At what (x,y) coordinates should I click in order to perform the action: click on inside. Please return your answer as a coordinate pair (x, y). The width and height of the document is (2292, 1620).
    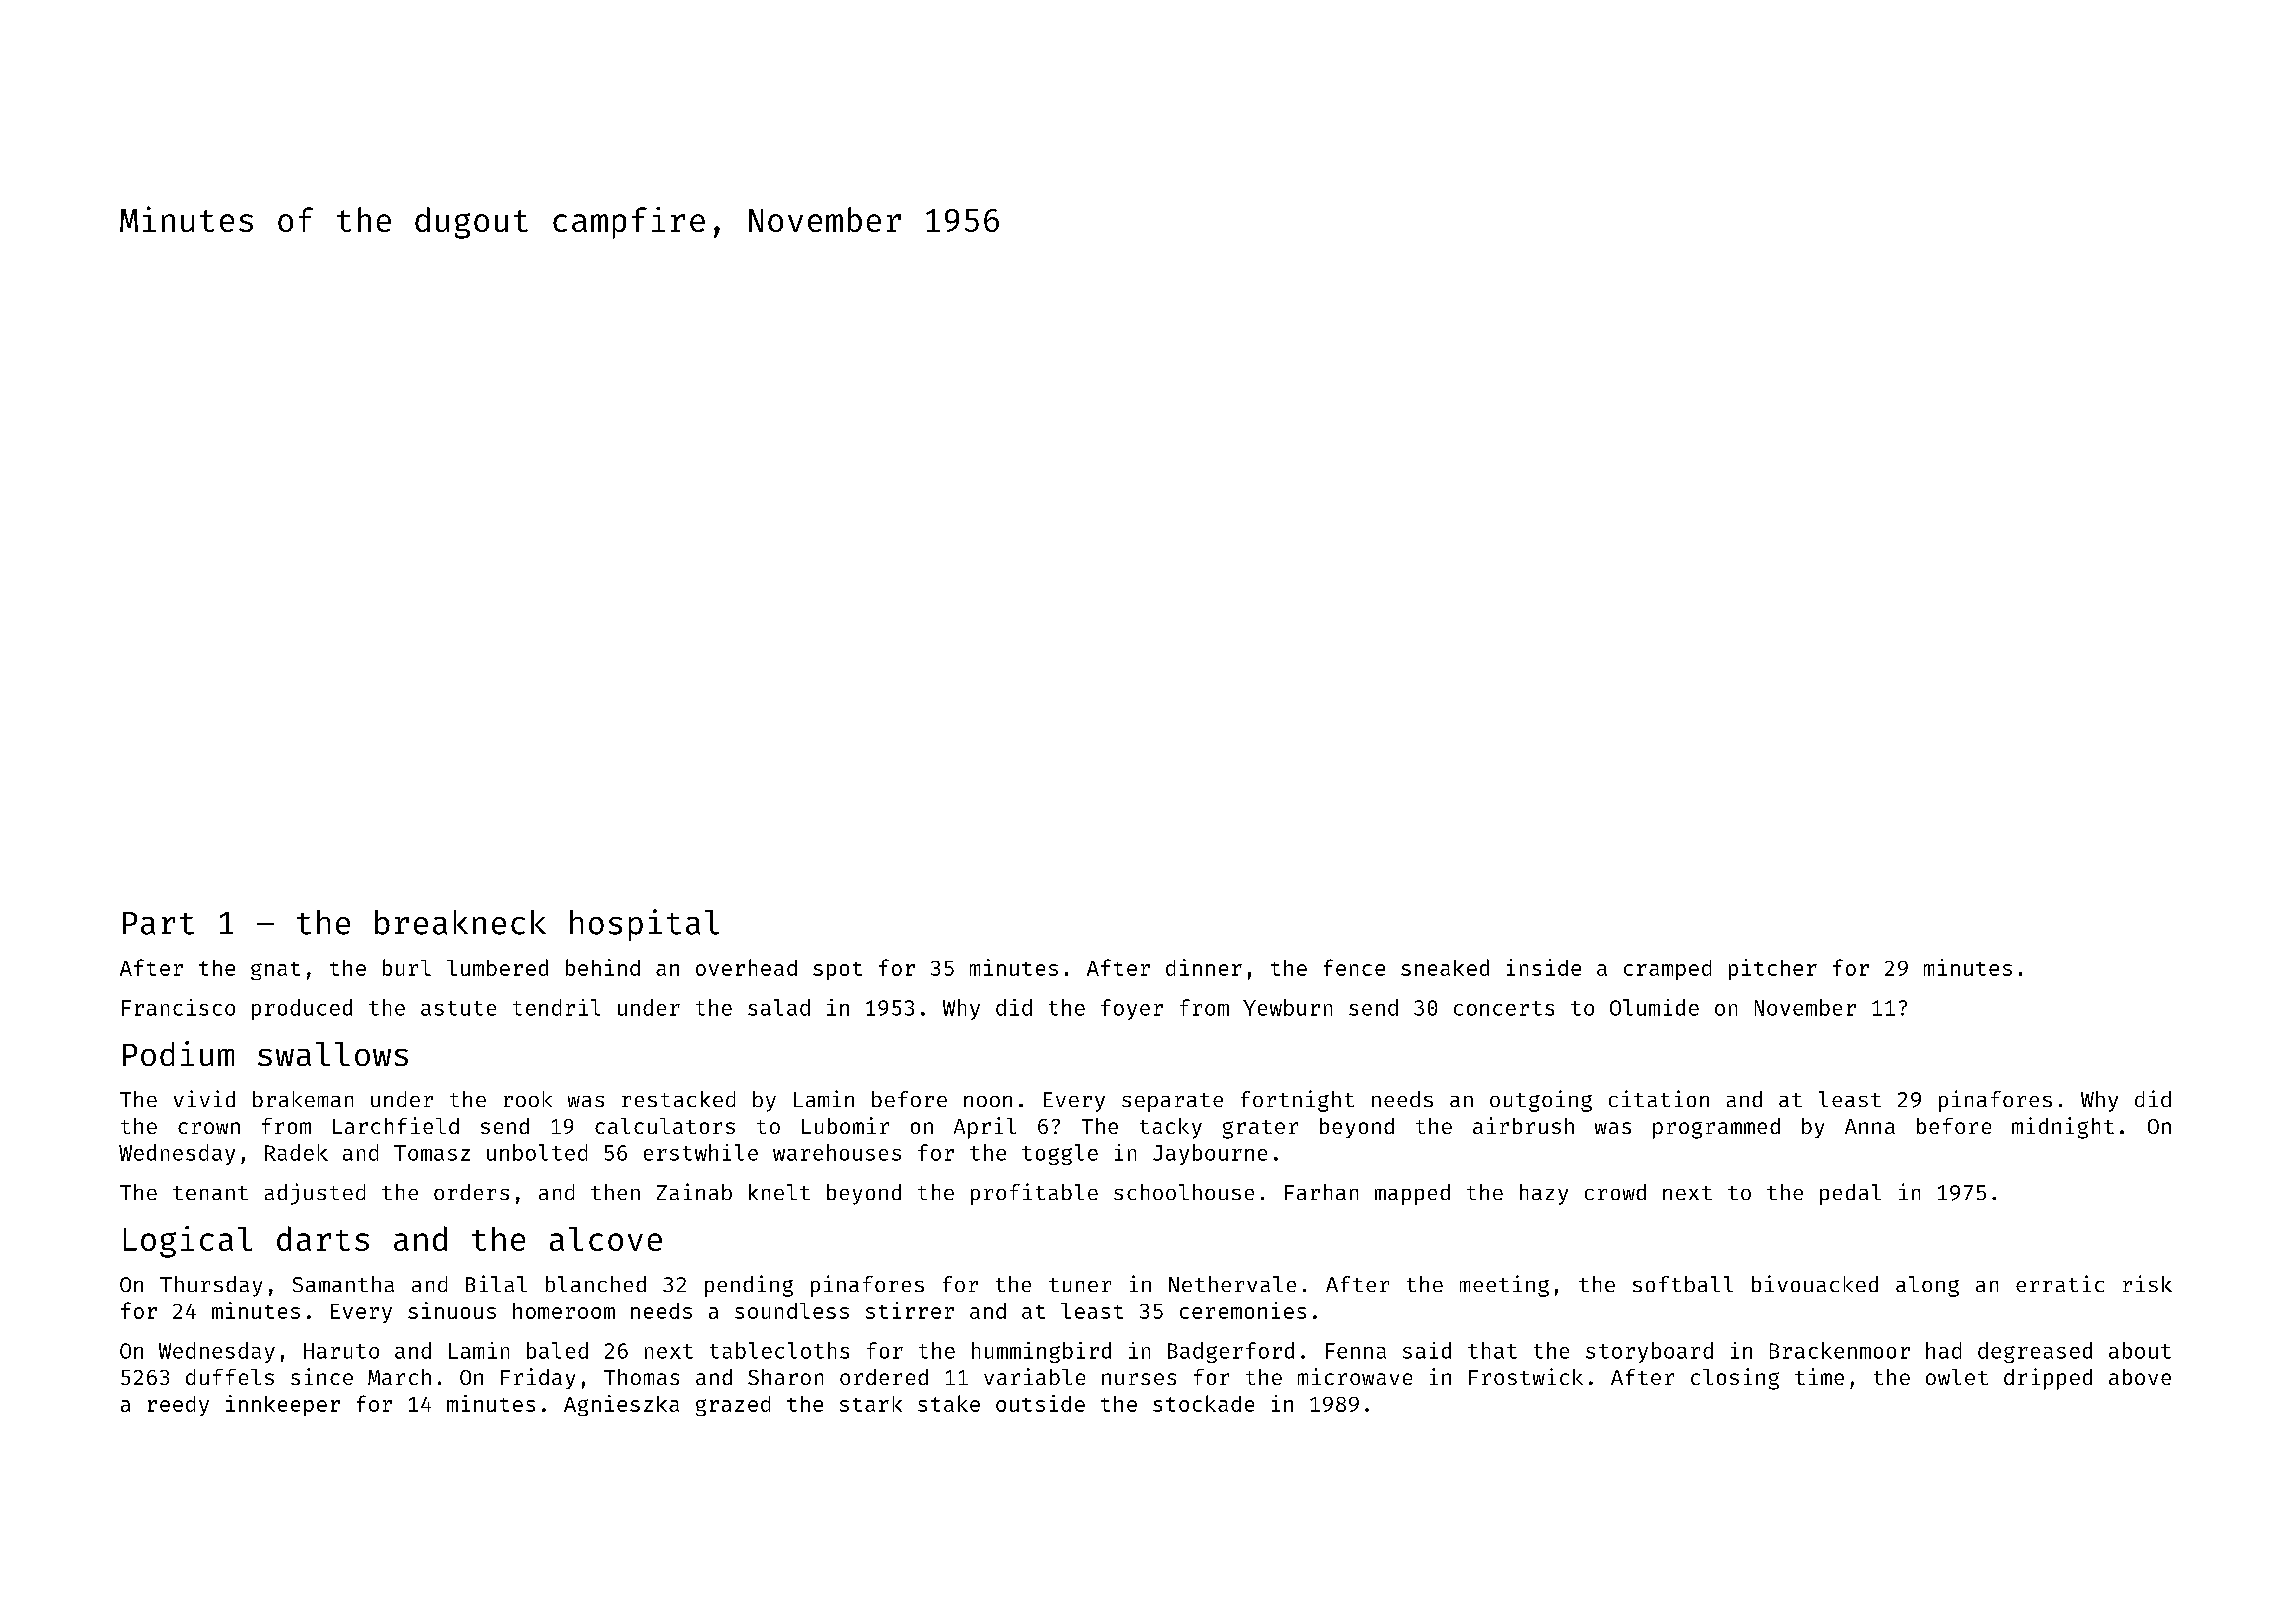
    Looking at the image, I should click on (1544, 967).
